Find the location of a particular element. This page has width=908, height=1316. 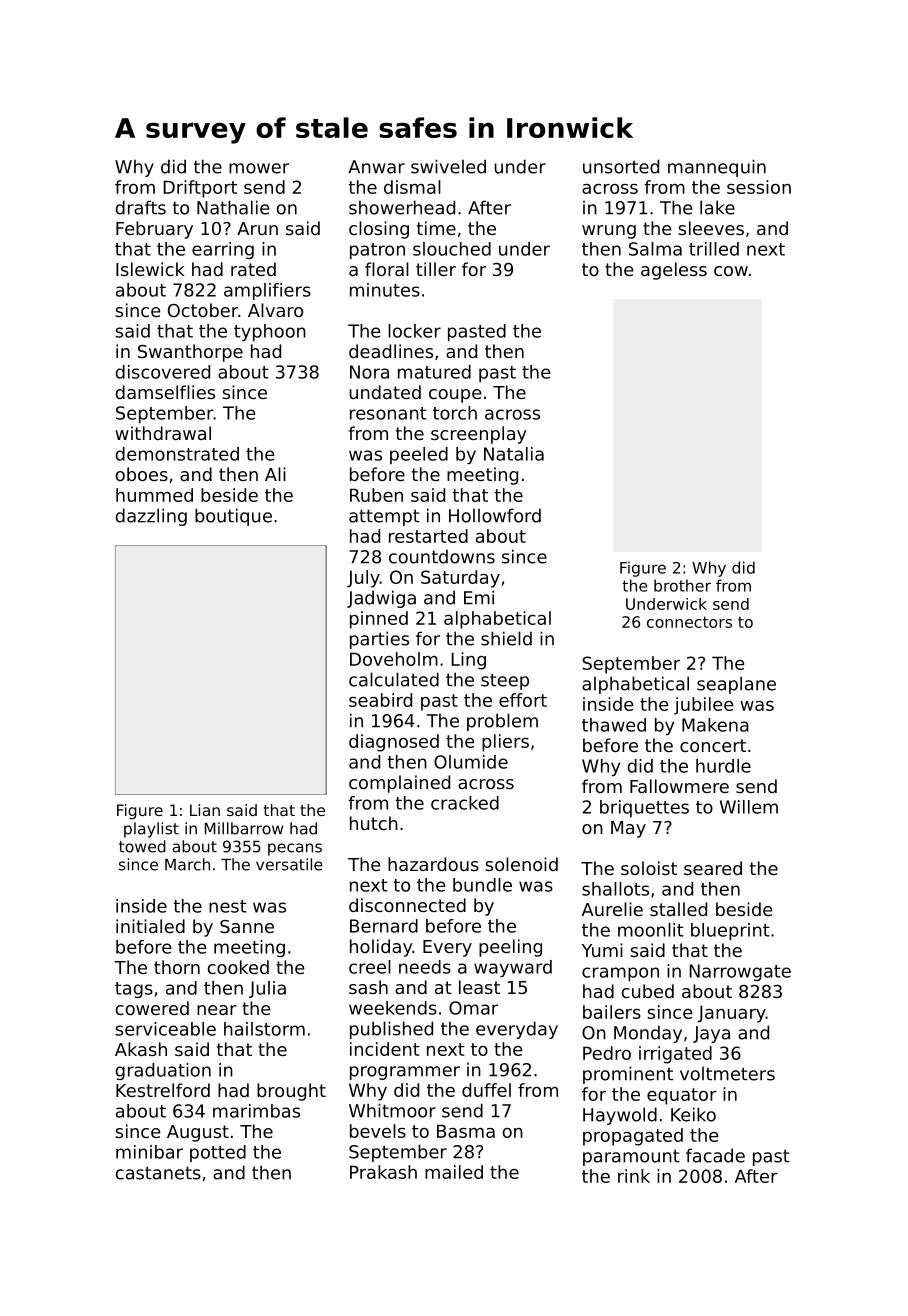

Lian is located at coordinates (205, 810).
